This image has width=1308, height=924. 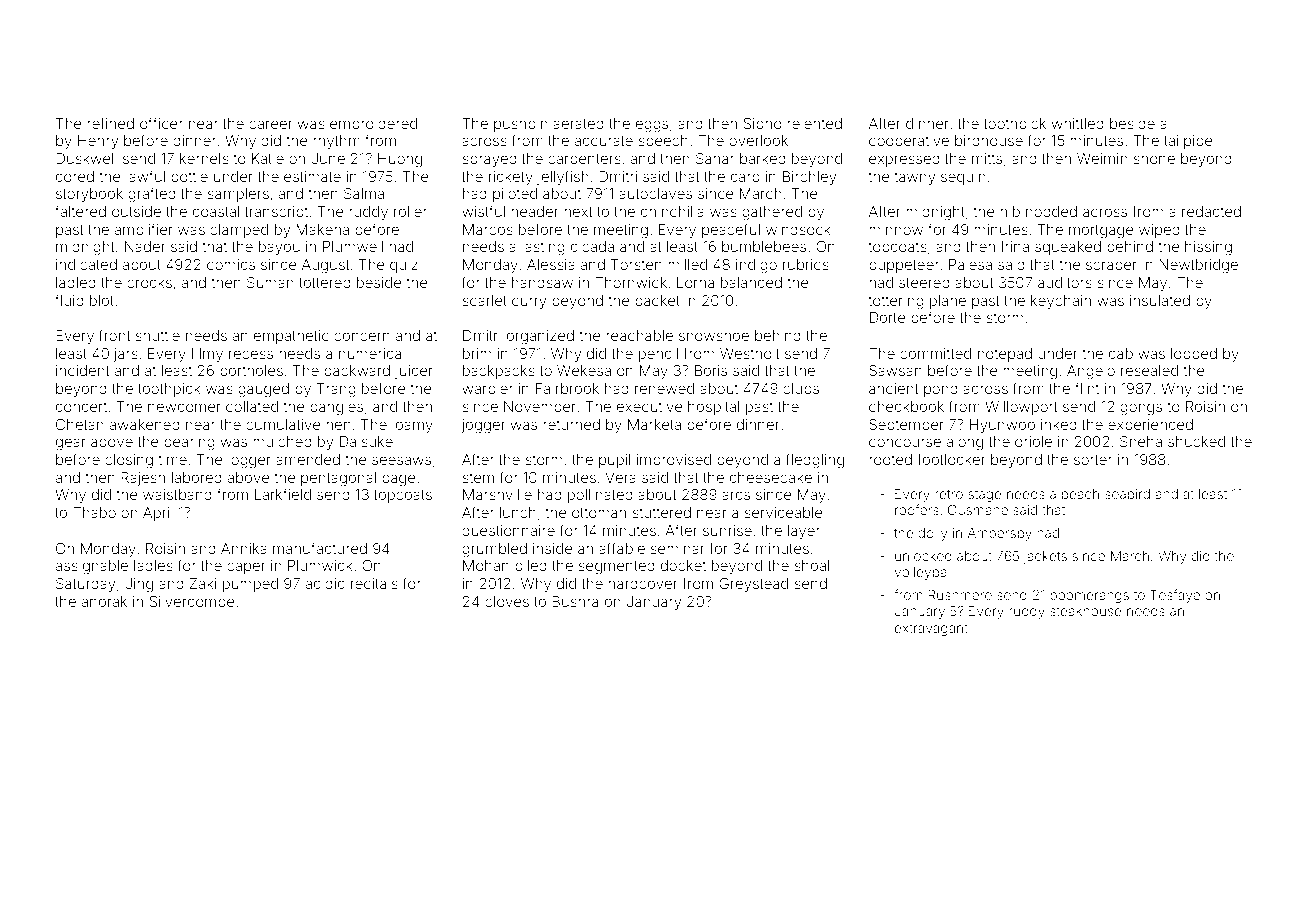 I want to click on fledgling, so click(x=815, y=461).
